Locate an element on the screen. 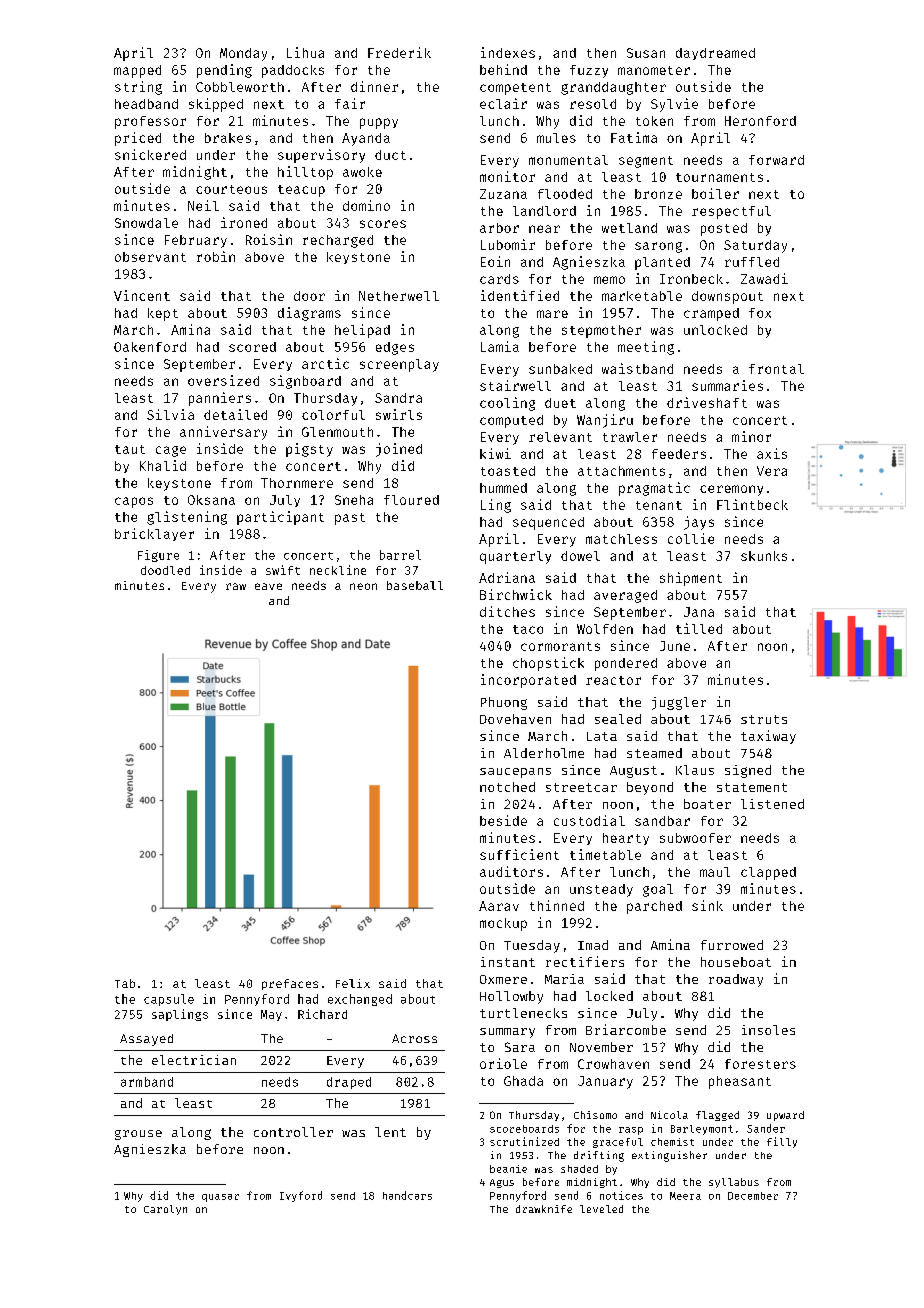  doodled is located at coordinates (165, 570).
